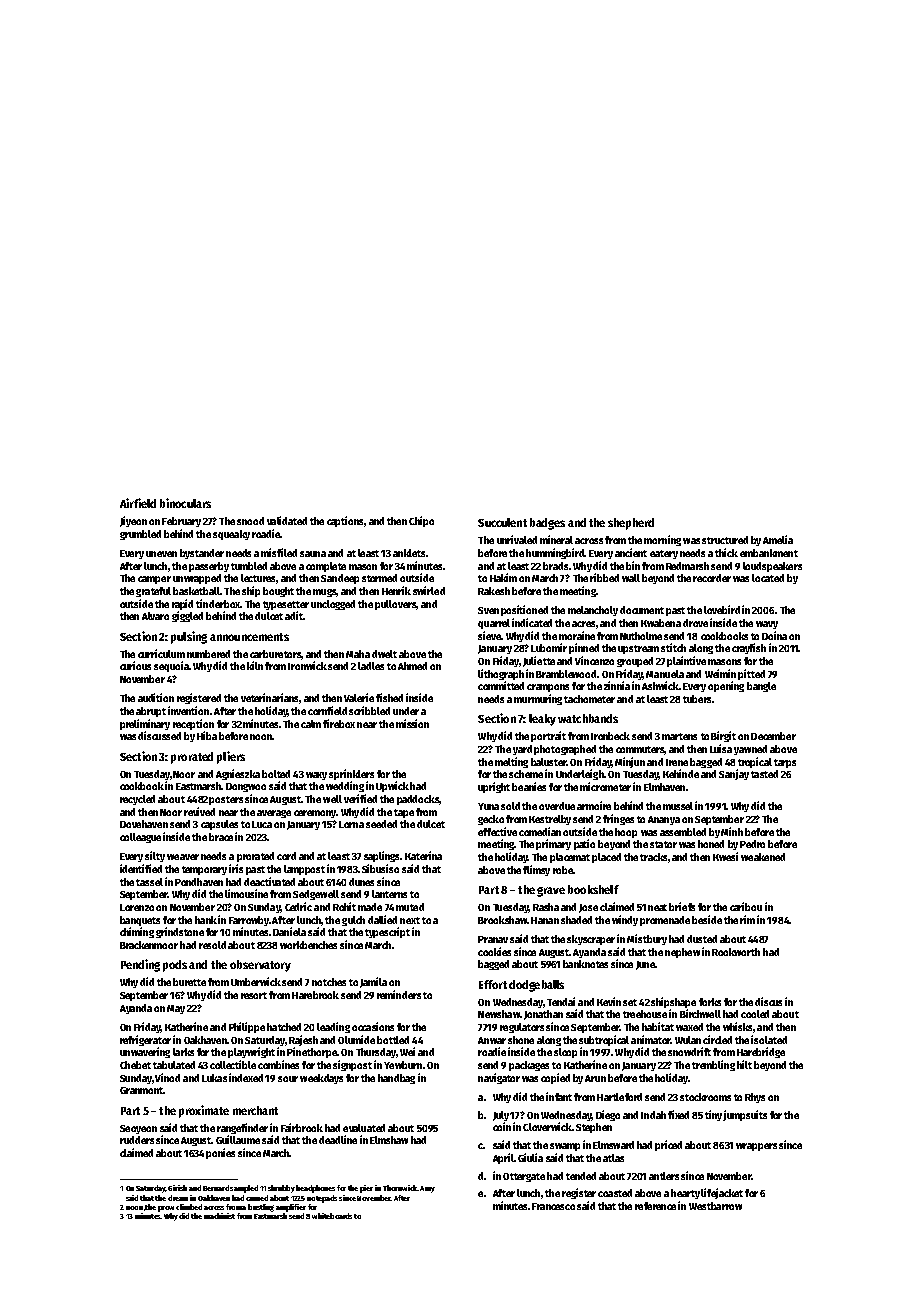 The height and width of the screenshot is (1308, 924). Describe the element at coordinates (185, 503) in the screenshot. I see `binoculars` at that location.
